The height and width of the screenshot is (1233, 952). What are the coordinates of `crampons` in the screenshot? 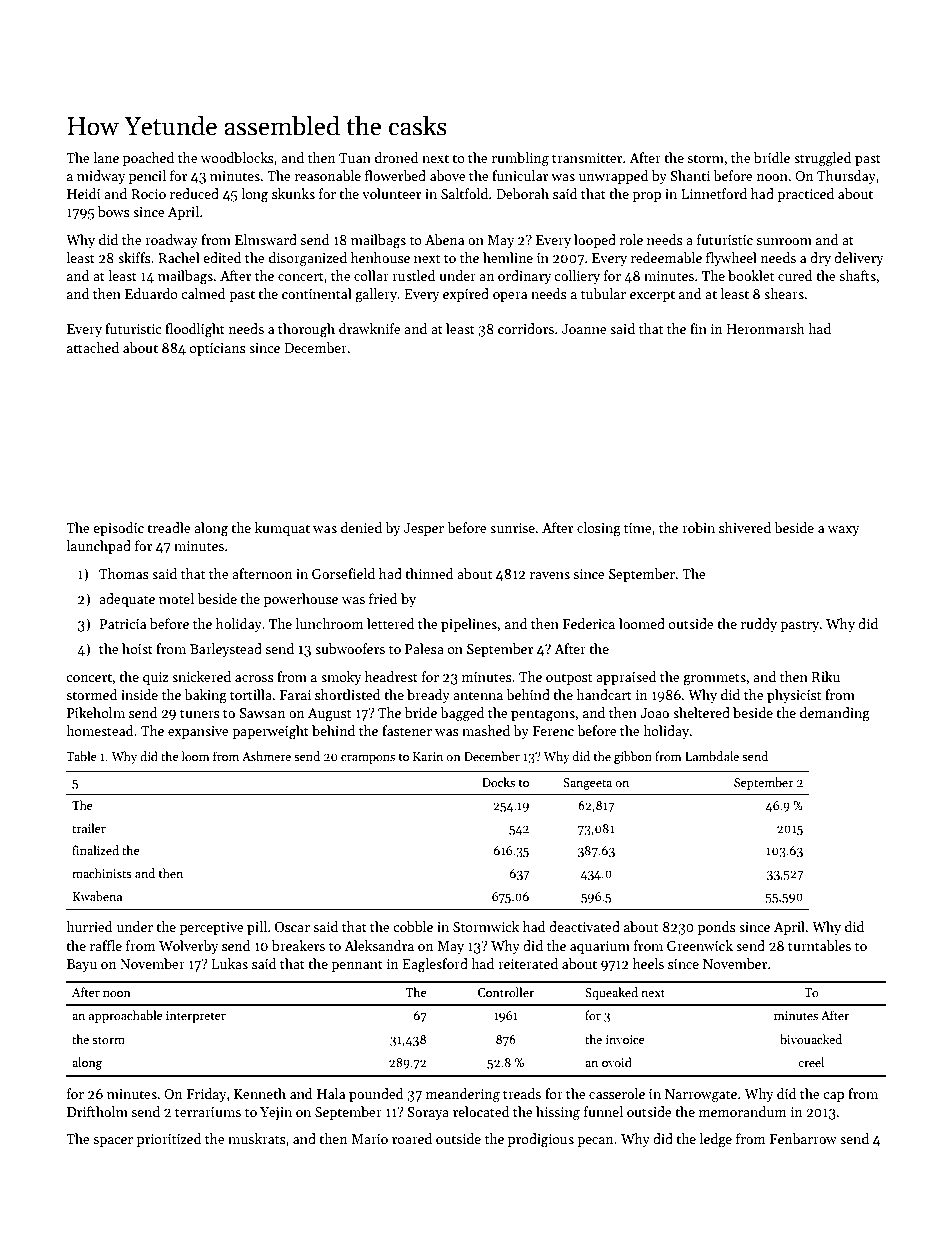 It's located at (368, 759).
